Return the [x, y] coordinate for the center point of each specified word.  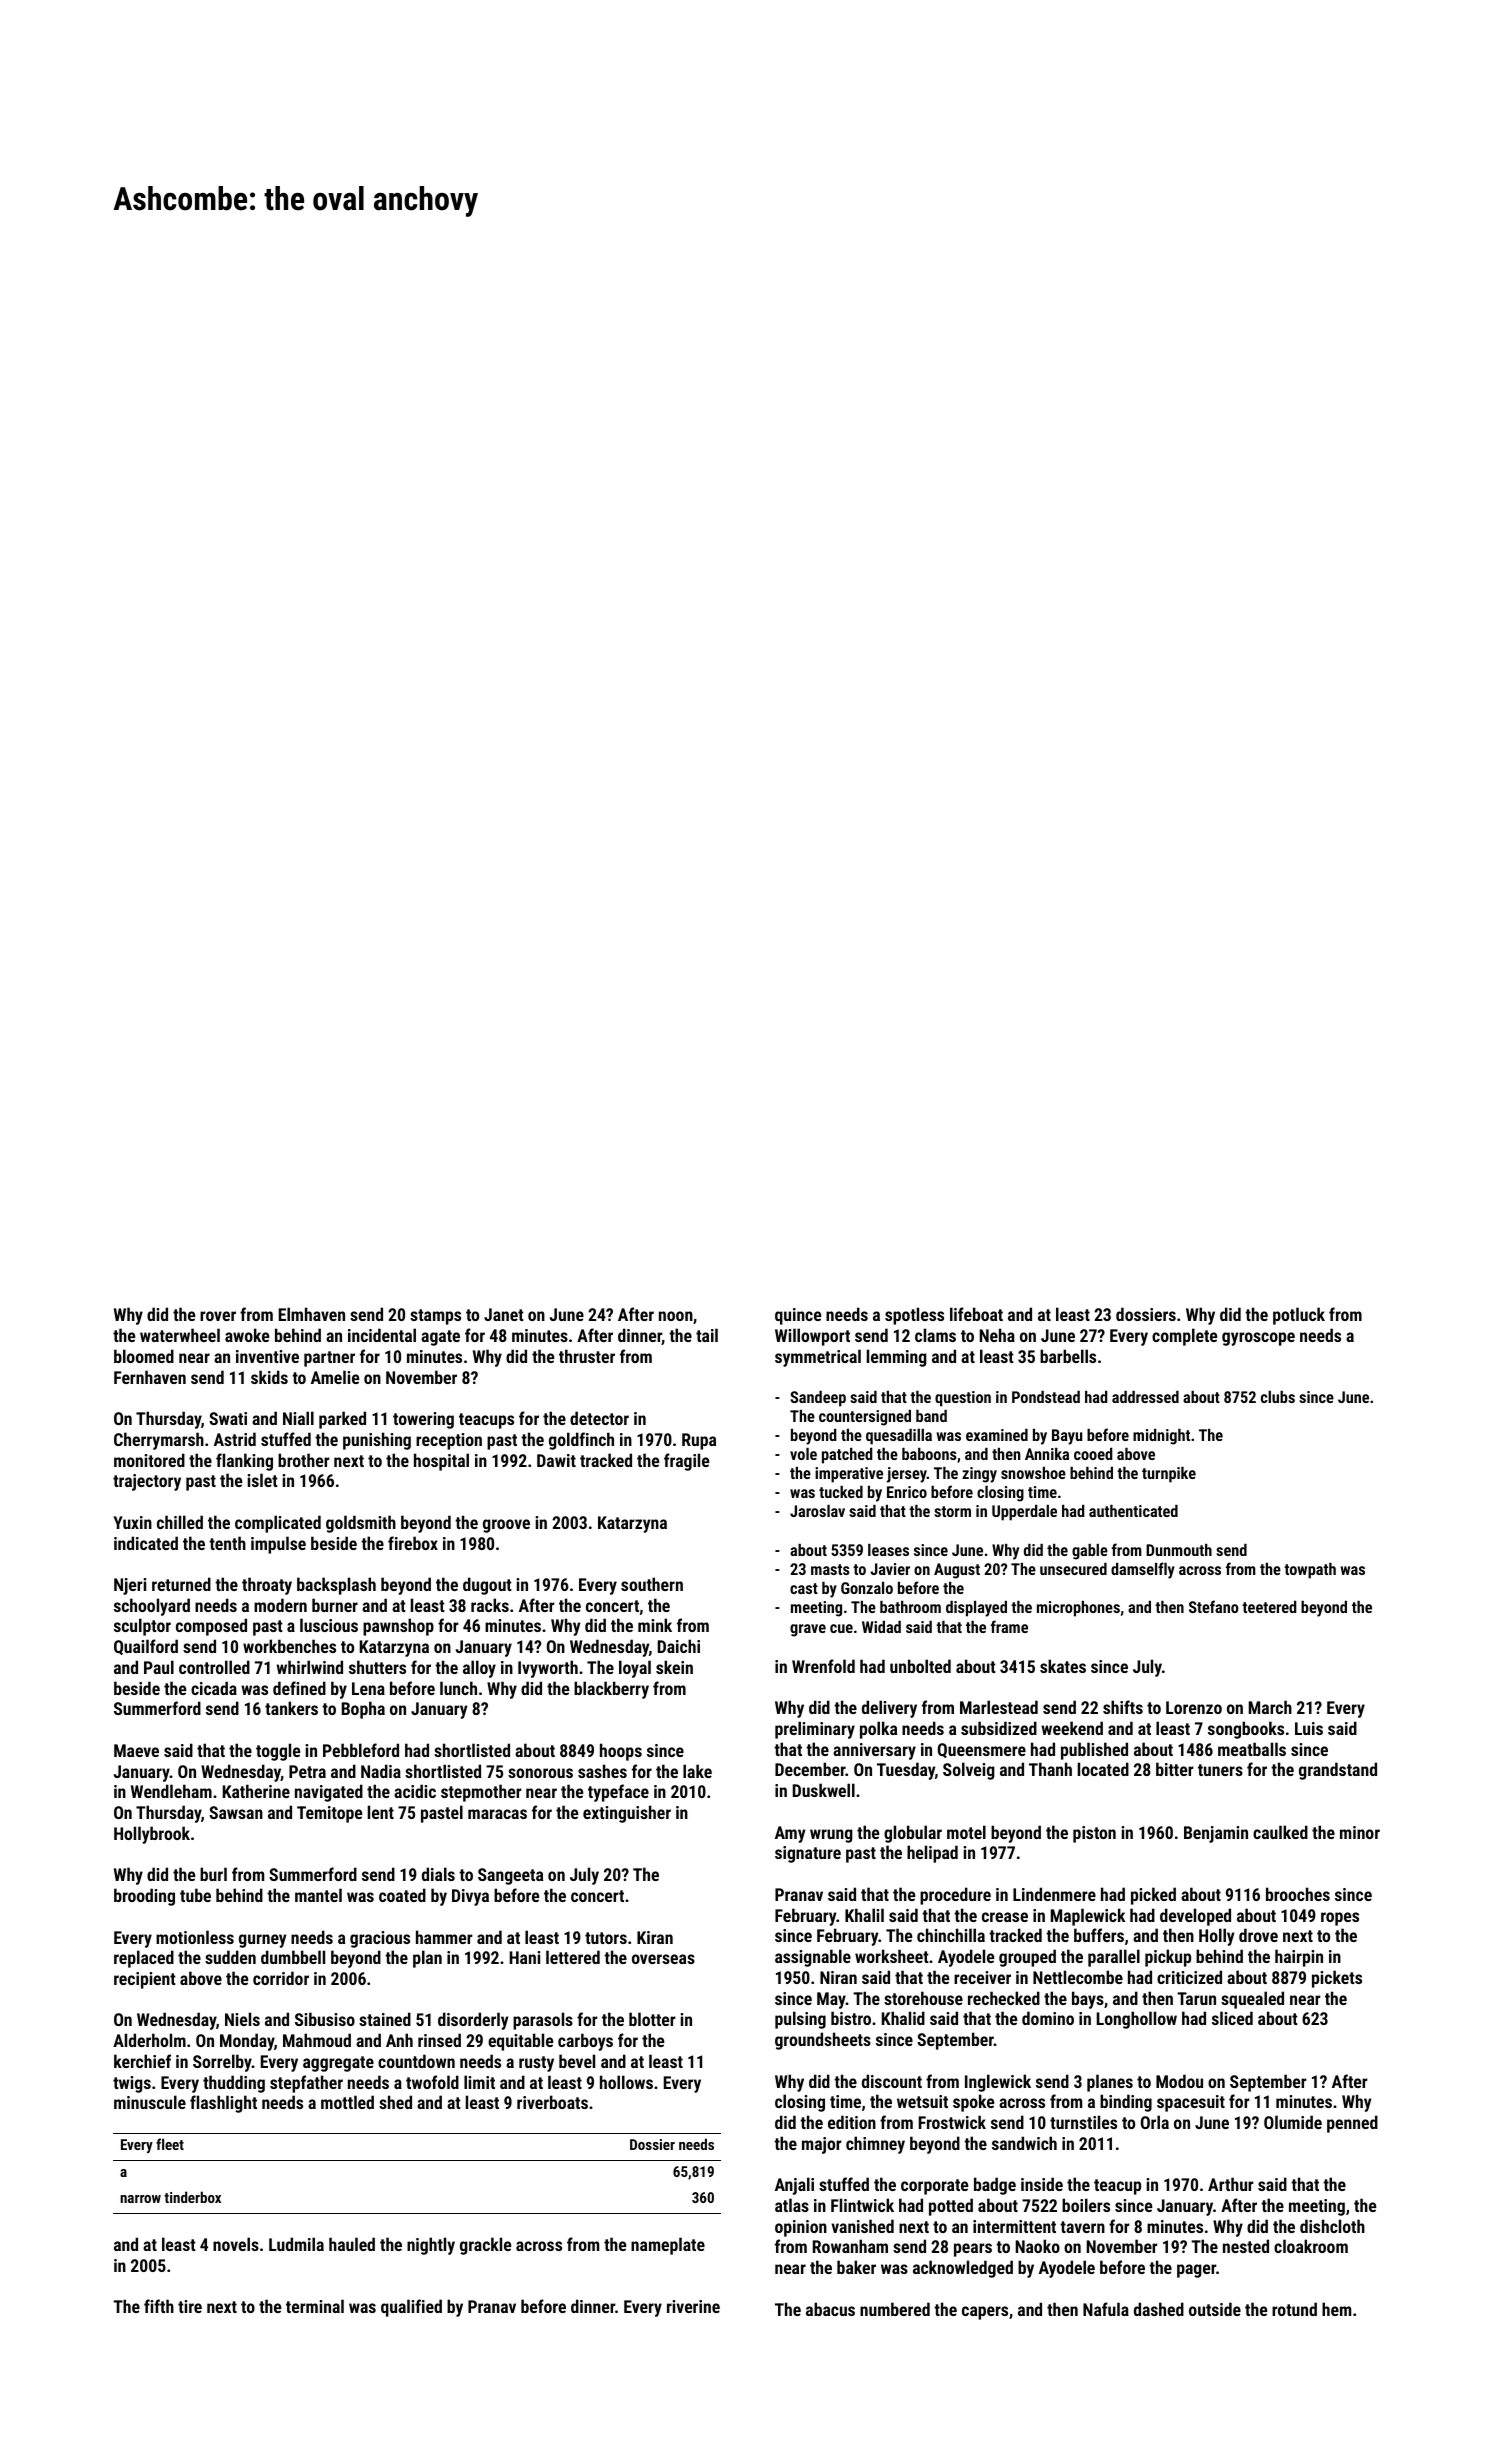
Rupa [699, 1441]
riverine [693, 2306]
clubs [1278, 1397]
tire [190, 2306]
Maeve [136, 1750]
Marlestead [999, 1707]
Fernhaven [150, 1377]
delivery [889, 1709]
